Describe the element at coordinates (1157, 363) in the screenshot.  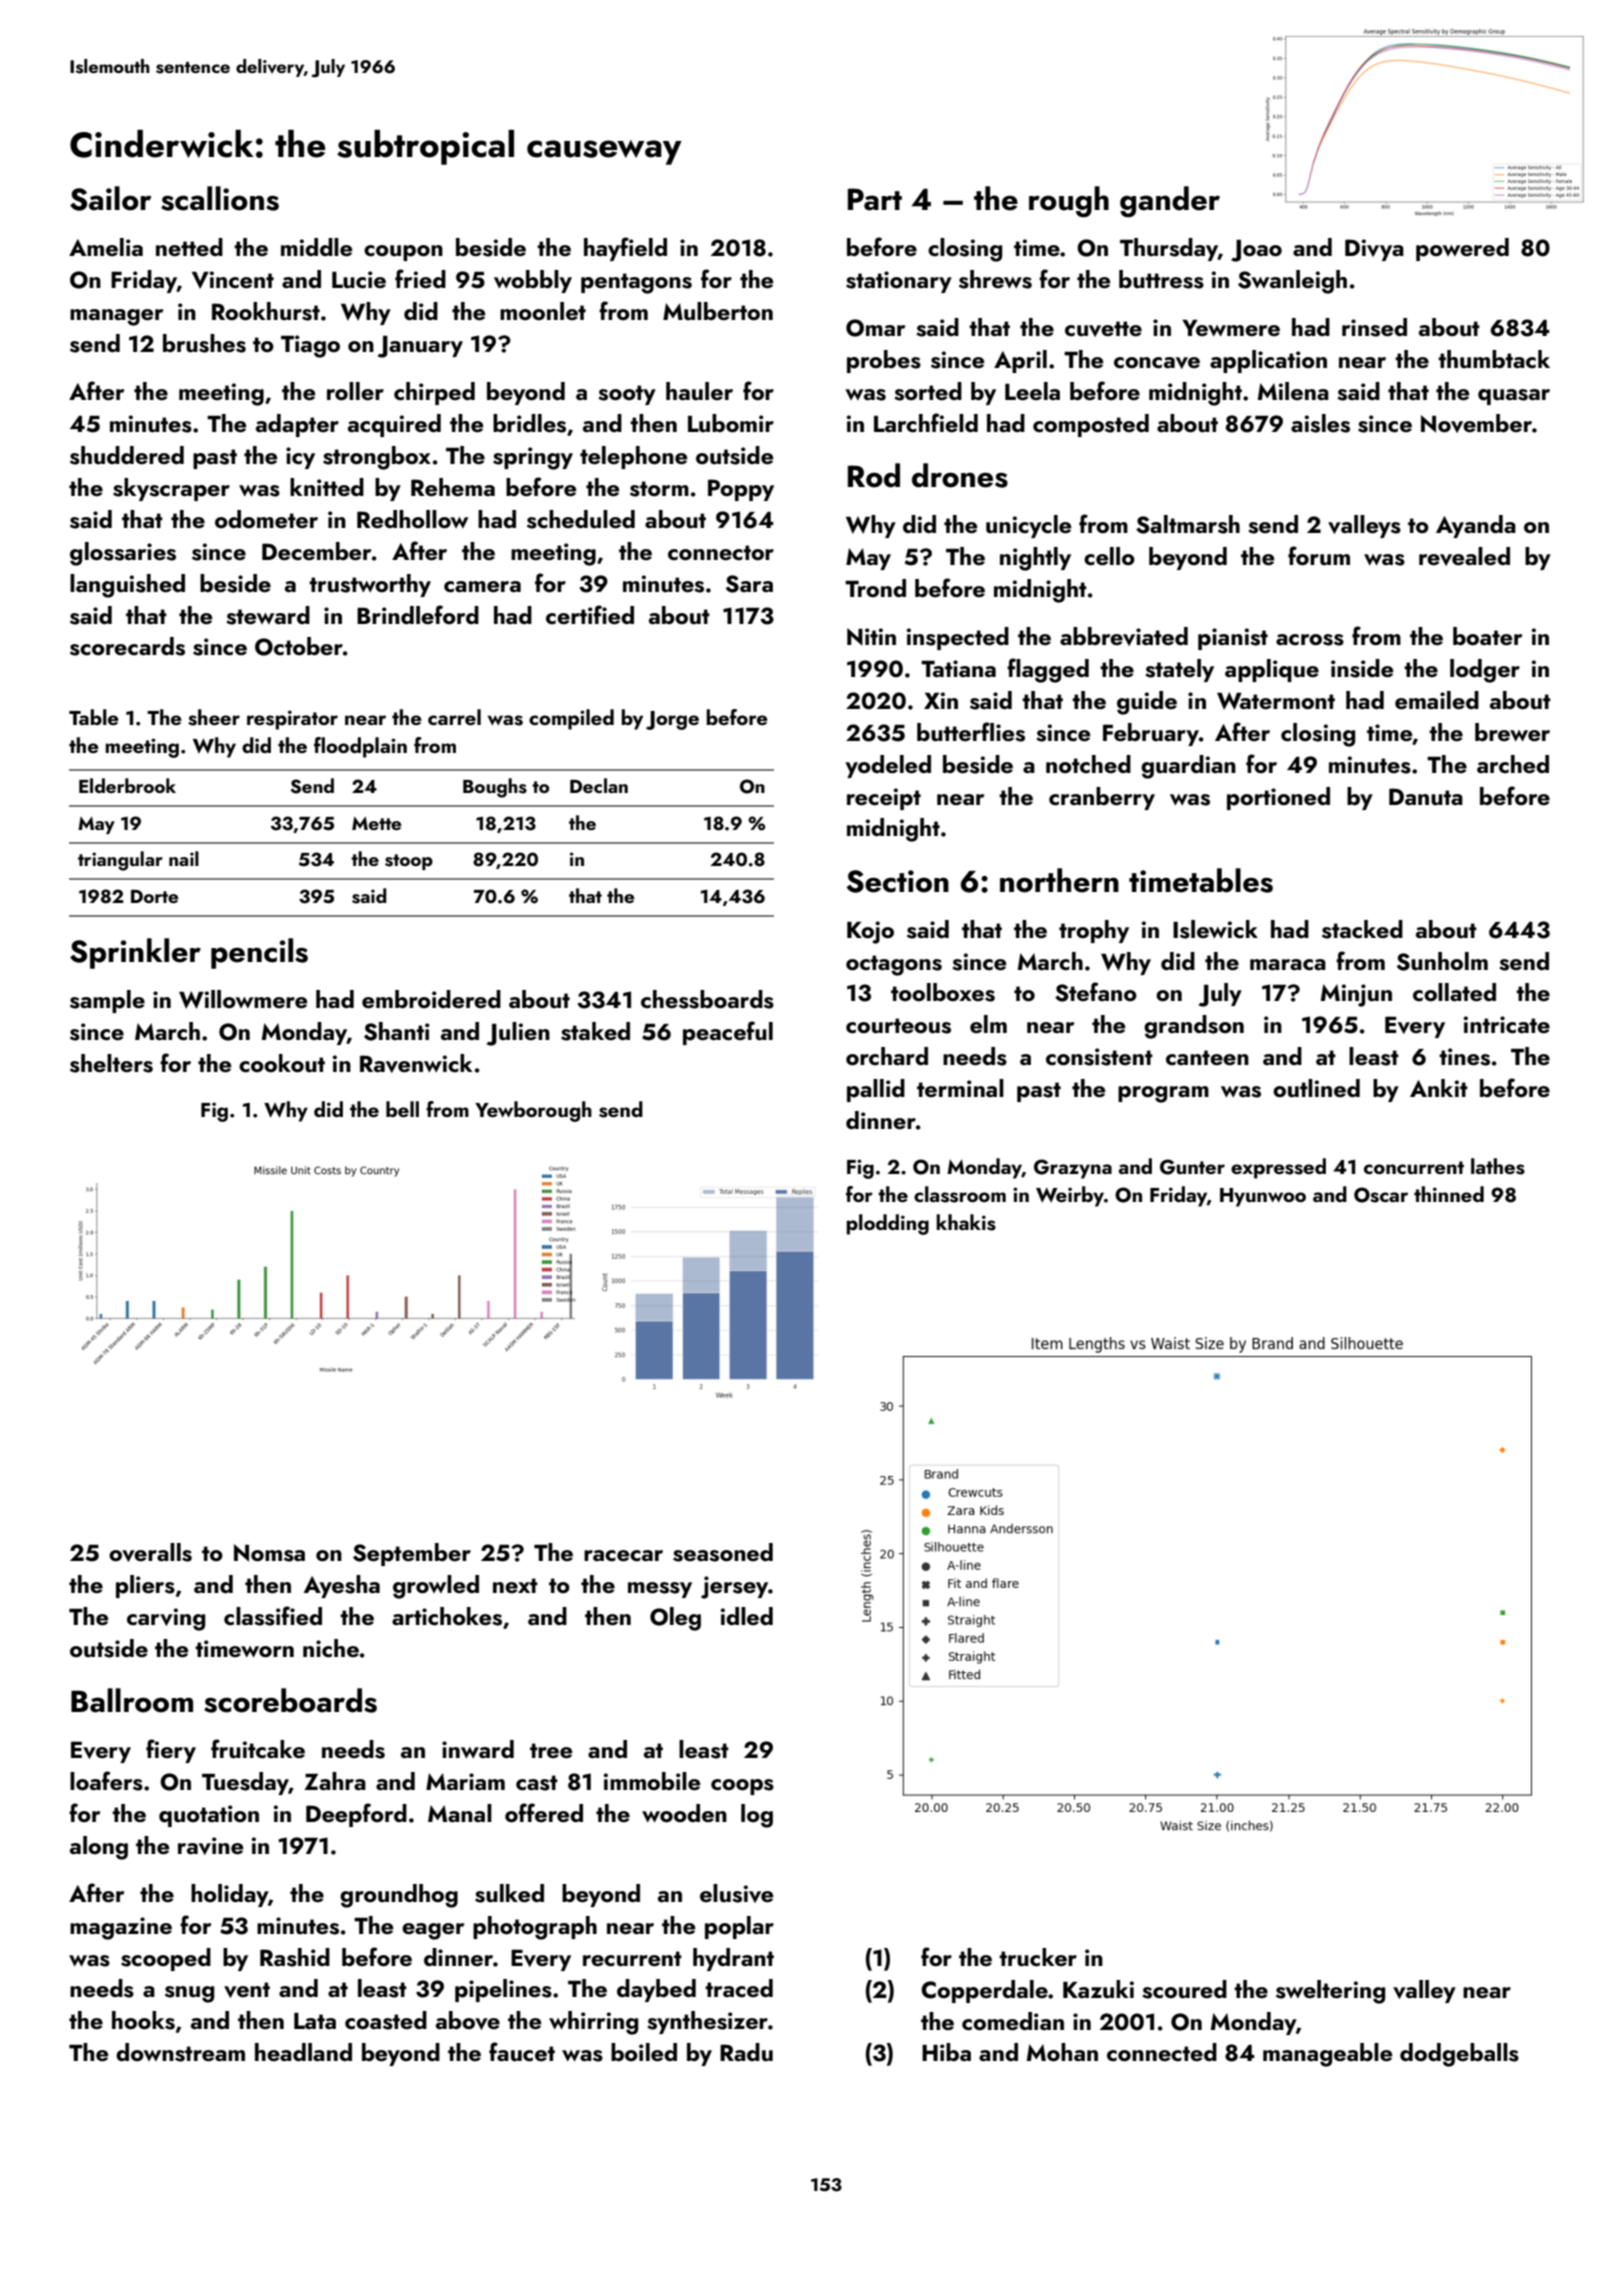
I see `concave` at that location.
